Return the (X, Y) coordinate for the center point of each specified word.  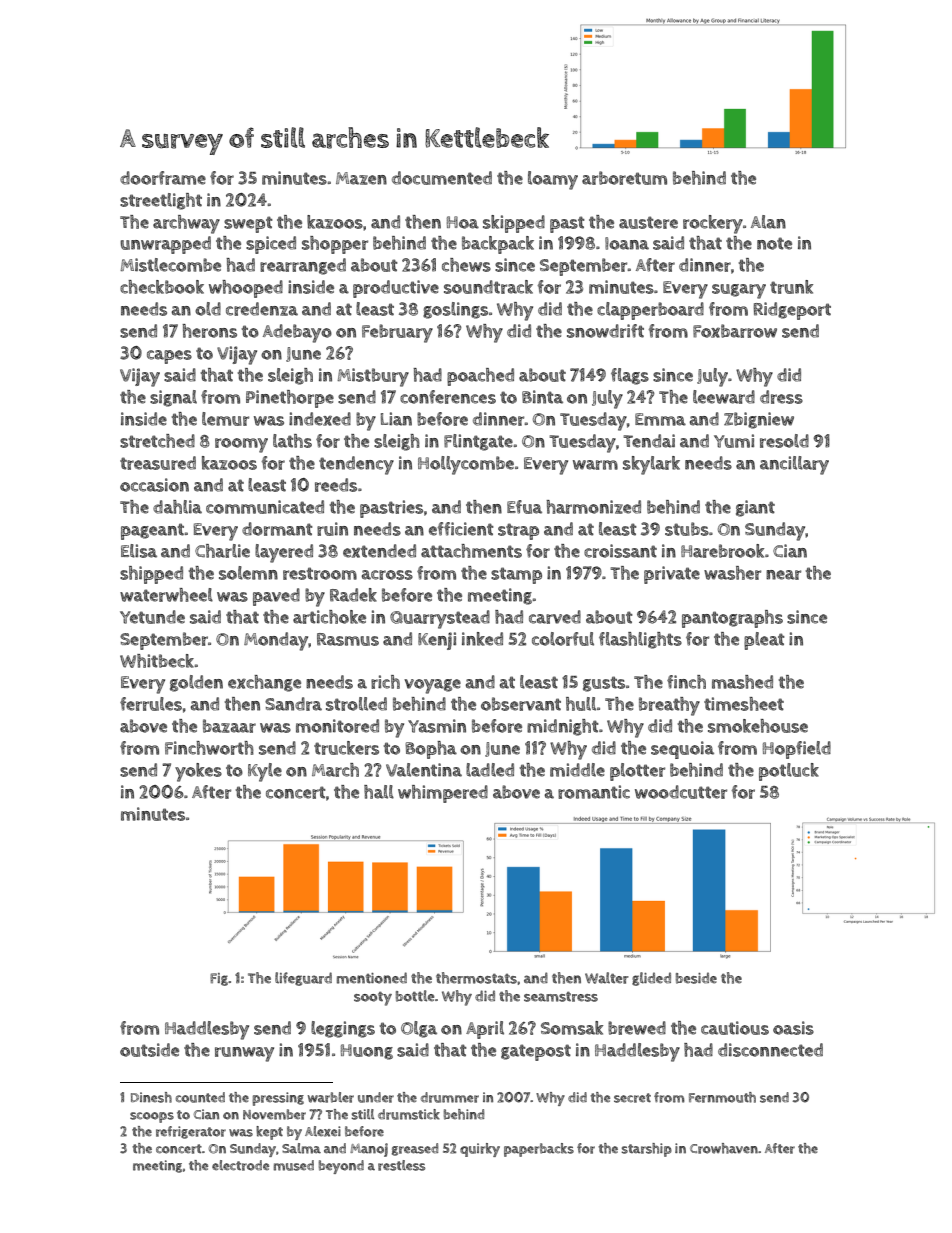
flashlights (640, 640)
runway (244, 1054)
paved (276, 597)
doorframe (163, 178)
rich (385, 682)
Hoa (463, 222)
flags (630, 376)
